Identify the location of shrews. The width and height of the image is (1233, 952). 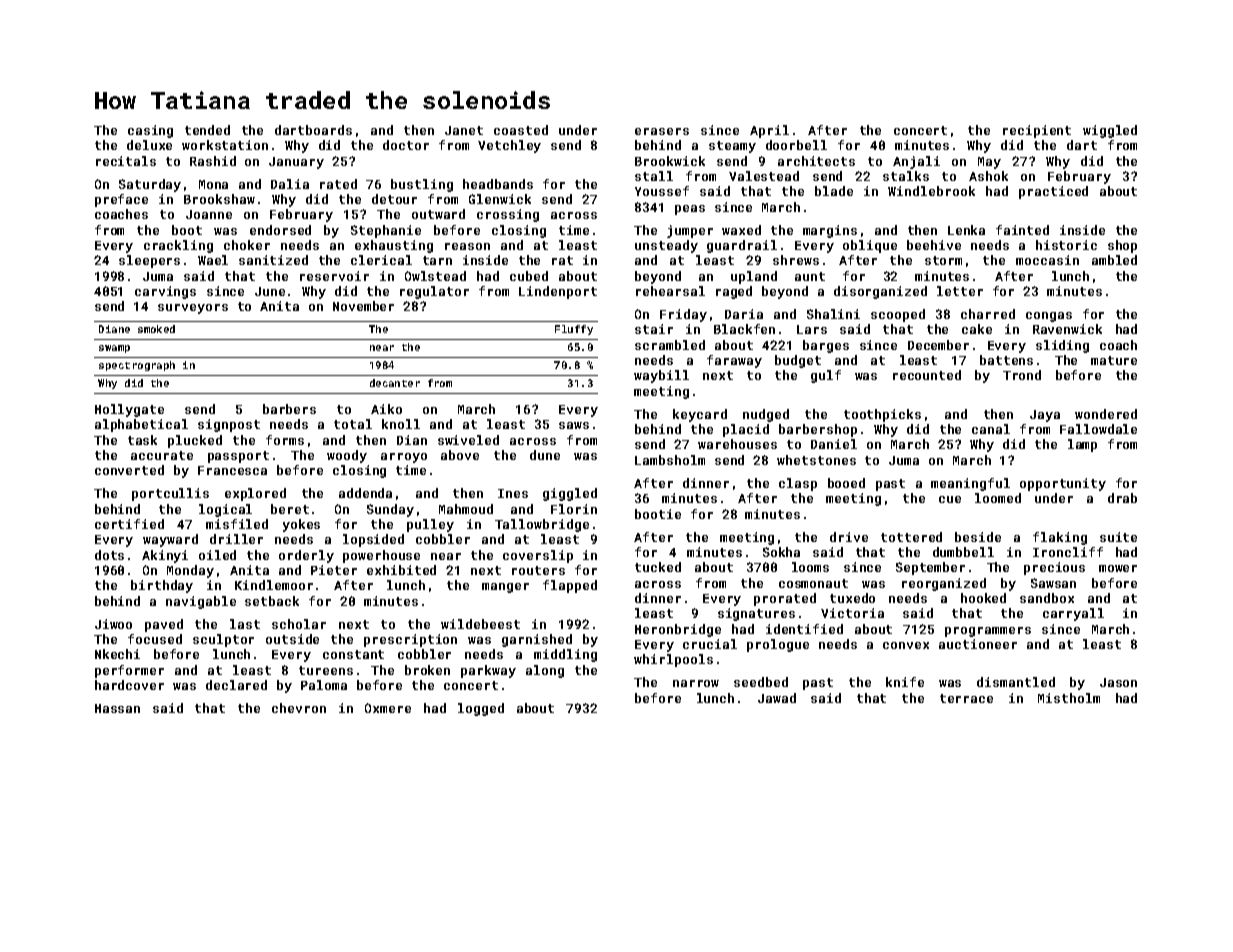
(796, 260).
